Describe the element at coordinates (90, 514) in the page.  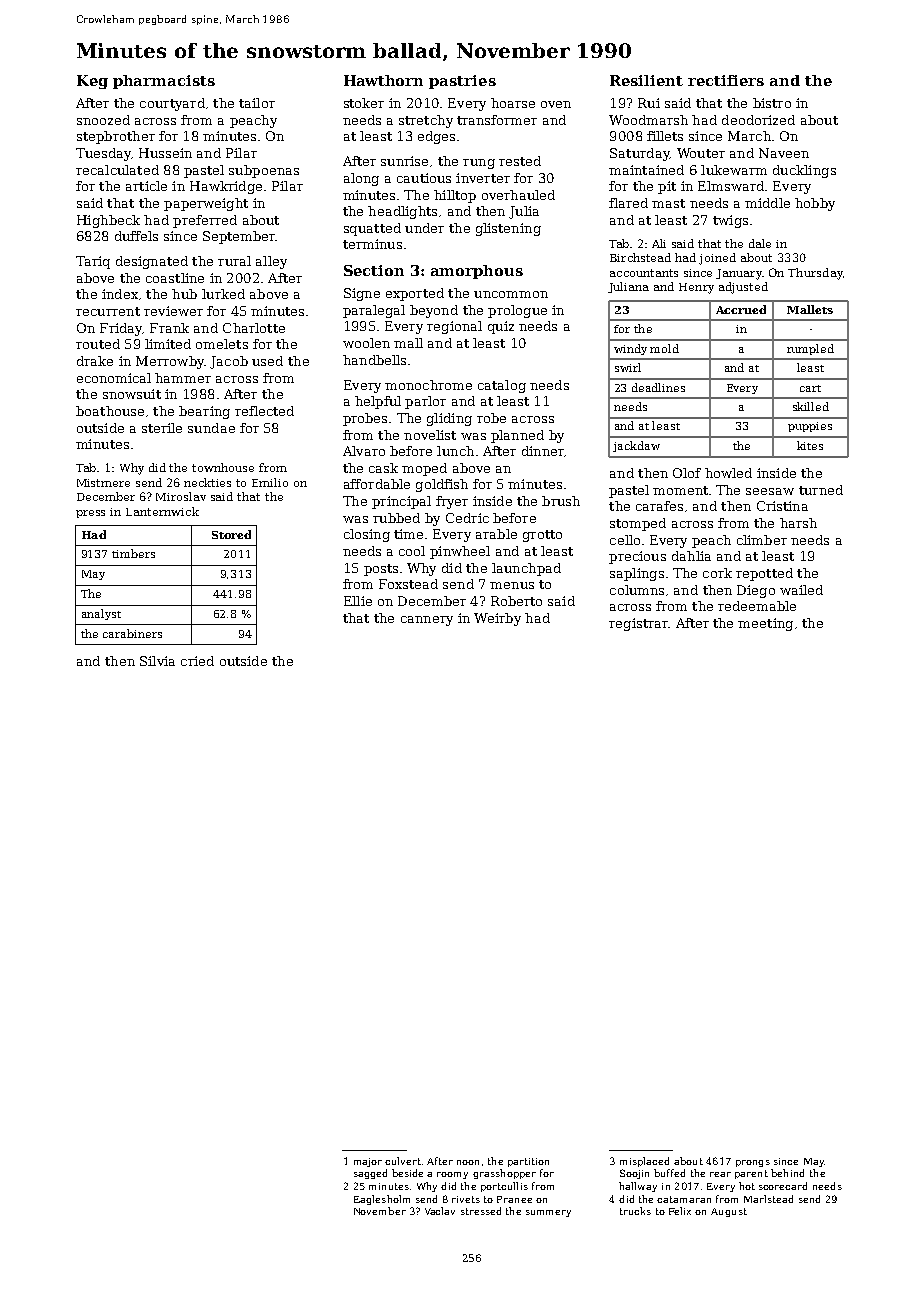
I see `press` at that location.
